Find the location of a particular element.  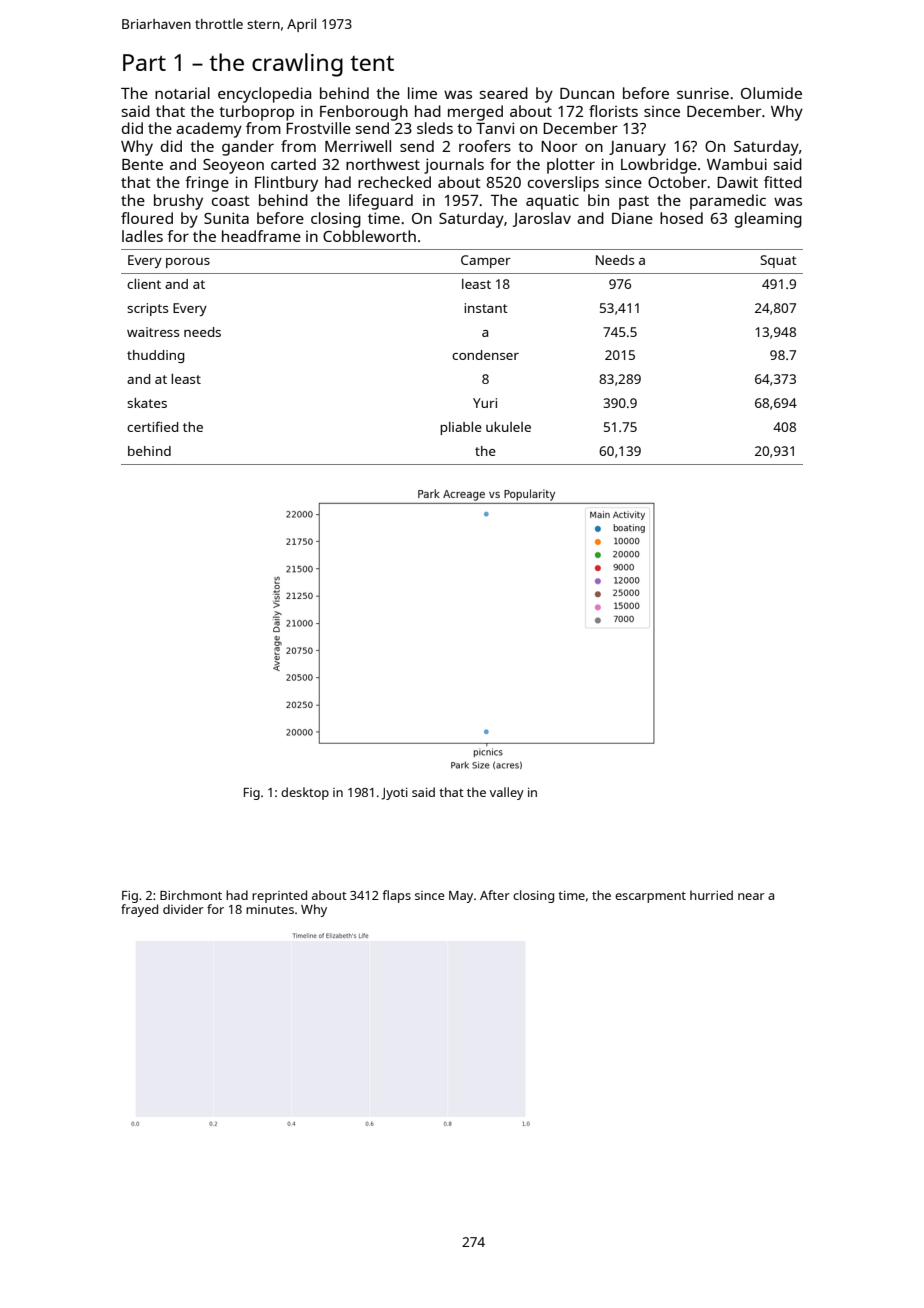

ukulele is located at coordinates (508, 427).
